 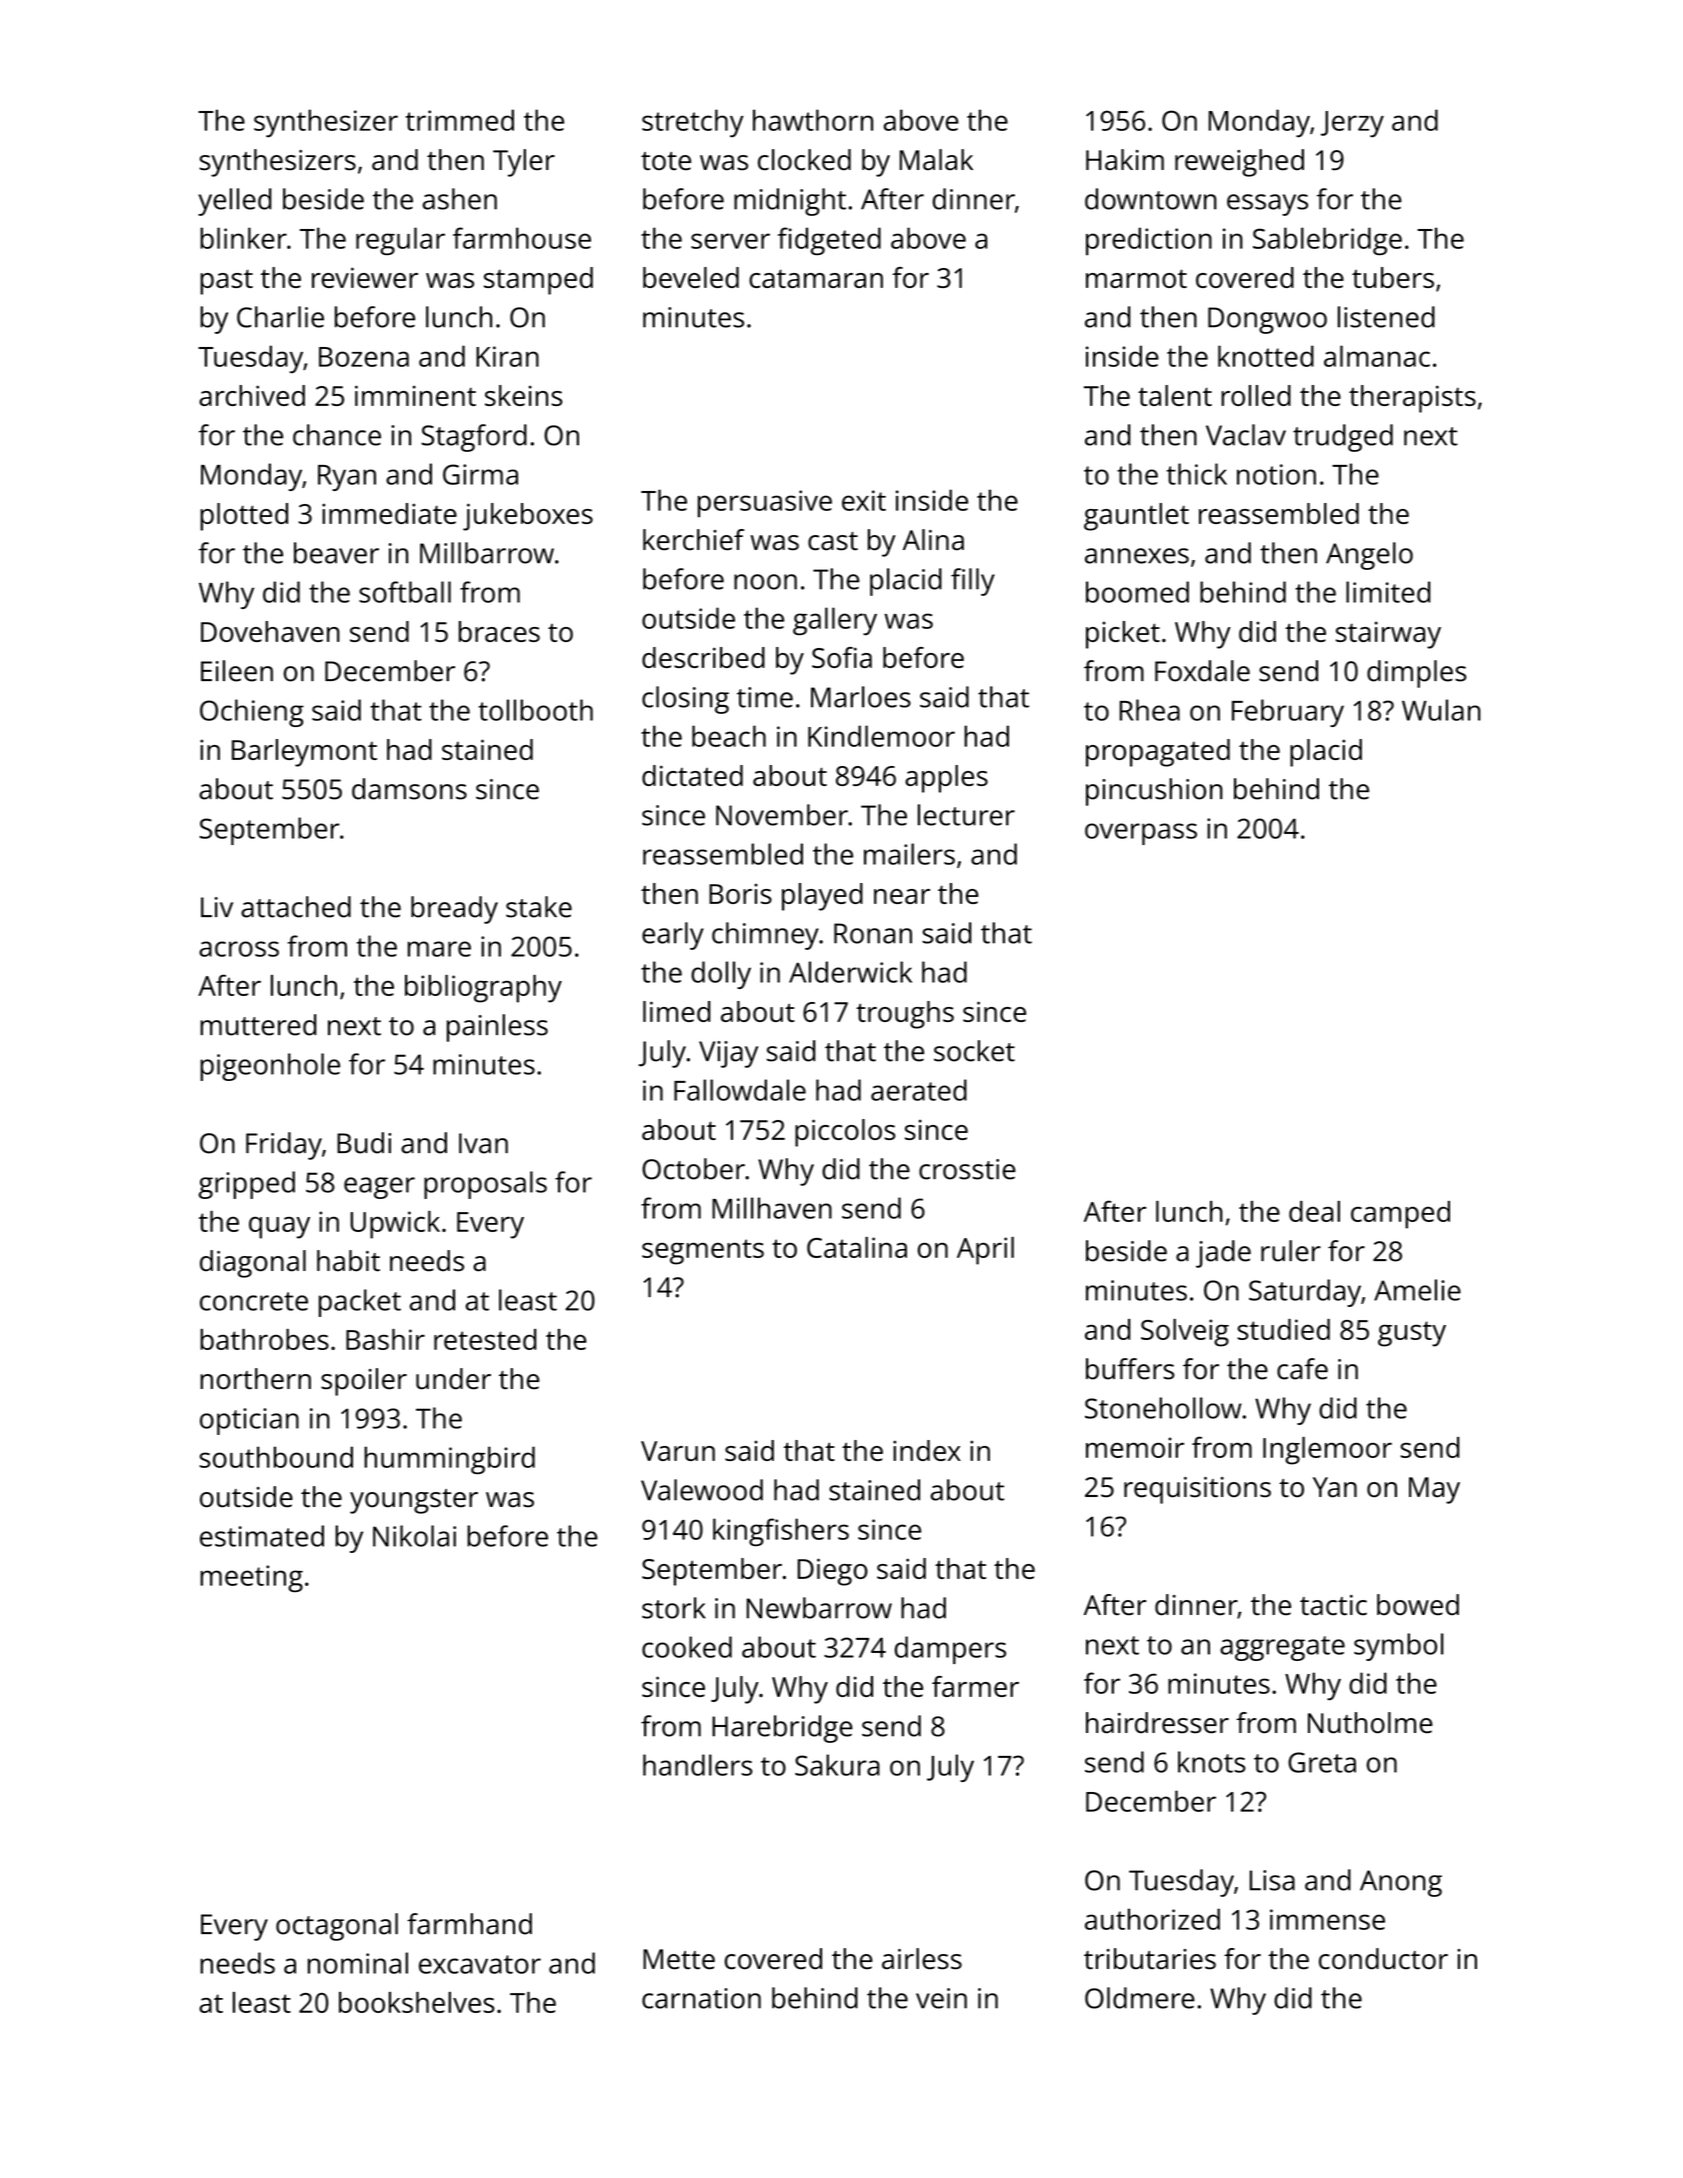 I want to click on hawthorn, so click(x=813, y=120).
